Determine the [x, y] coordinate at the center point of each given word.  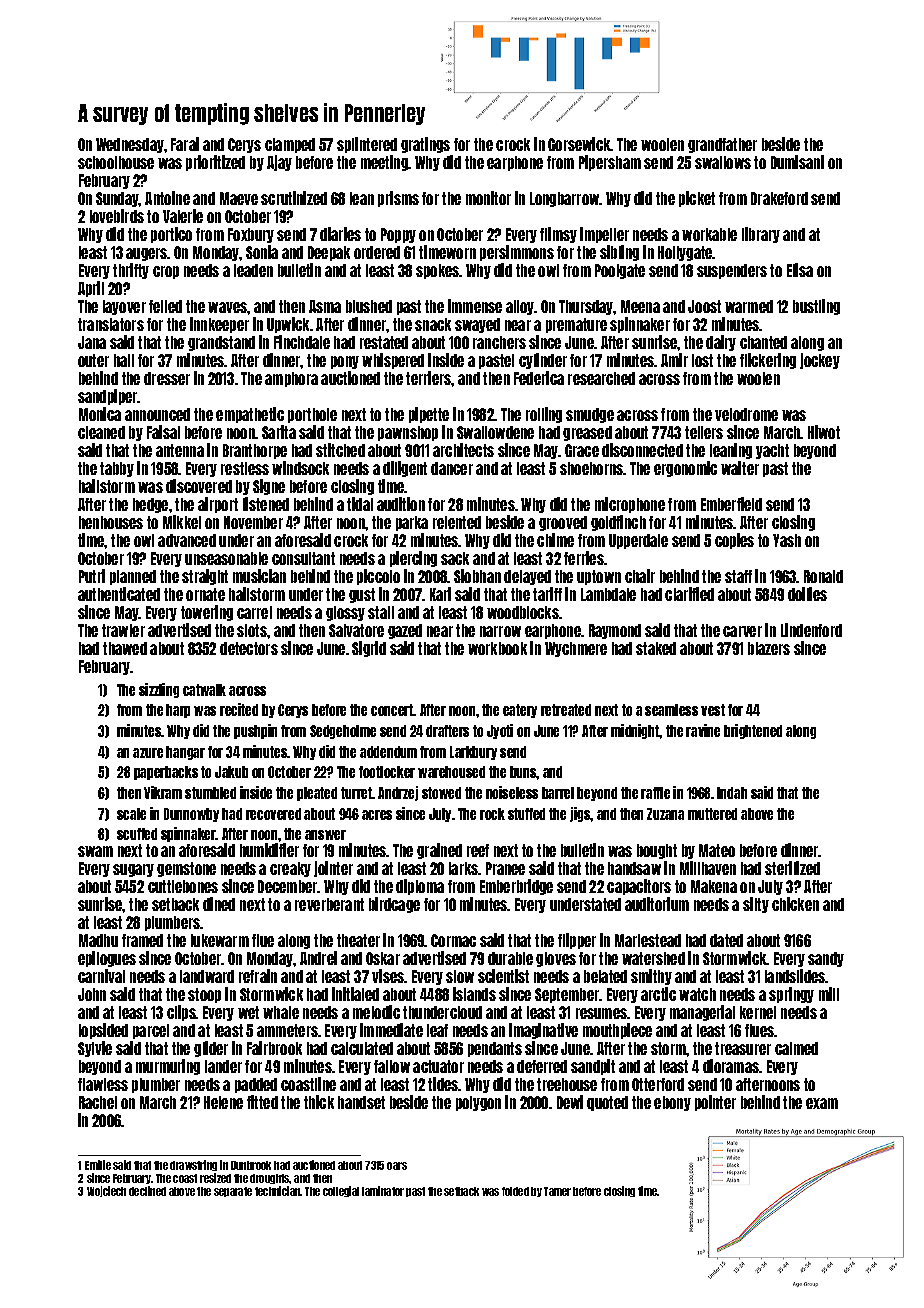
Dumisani [797, 162]
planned [133, 577]
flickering [768, 361]
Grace [582, 450]
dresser [167, 378]
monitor [488, 198]
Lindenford [811, 630]
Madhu [98, 940]
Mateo [717, 850]
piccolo [378, 577]
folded [515, 1191]
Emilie [98, 1165]
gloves [556, 959]
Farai [185, 144]
